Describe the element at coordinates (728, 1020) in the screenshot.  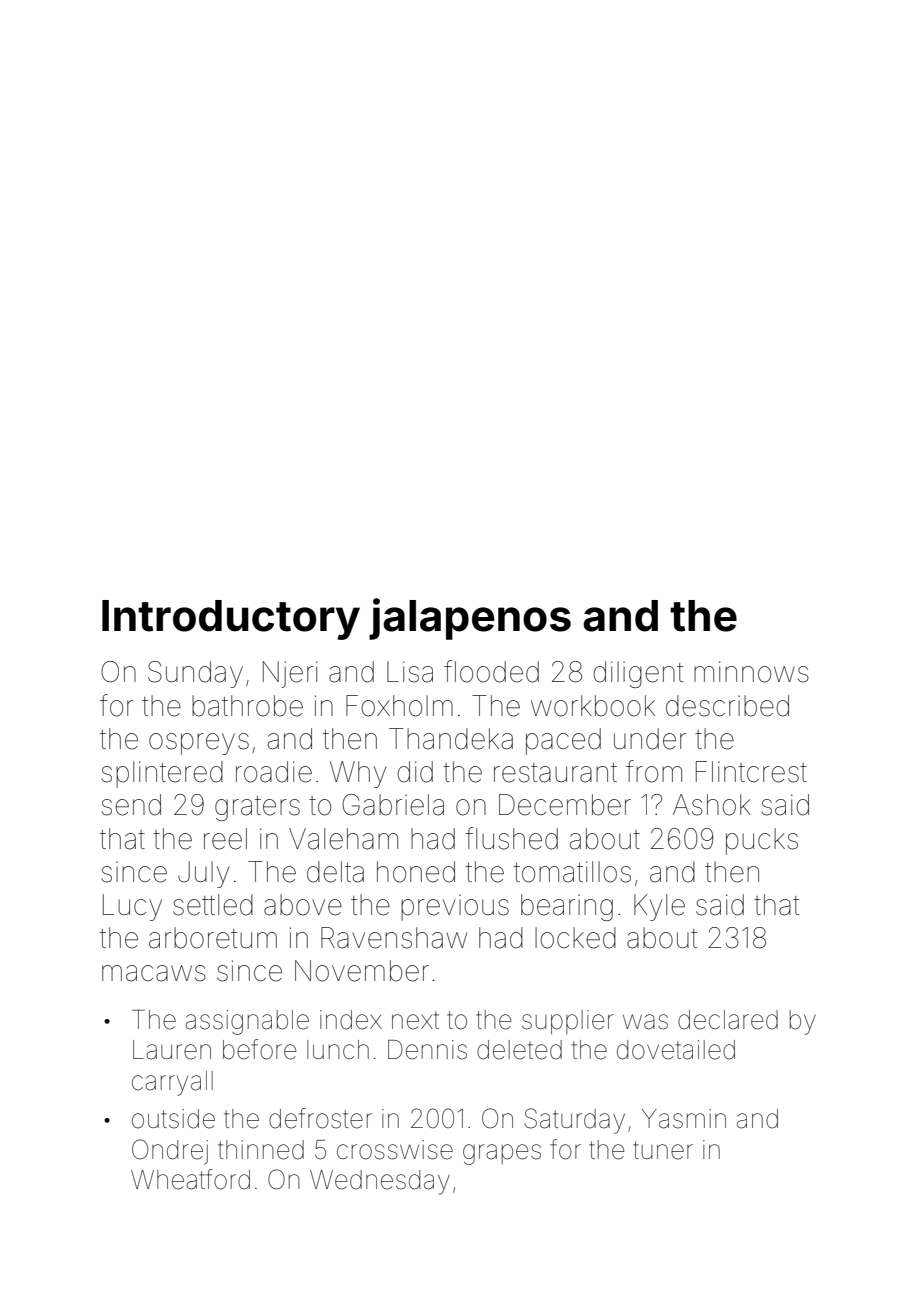
I see `declared` at that location.
